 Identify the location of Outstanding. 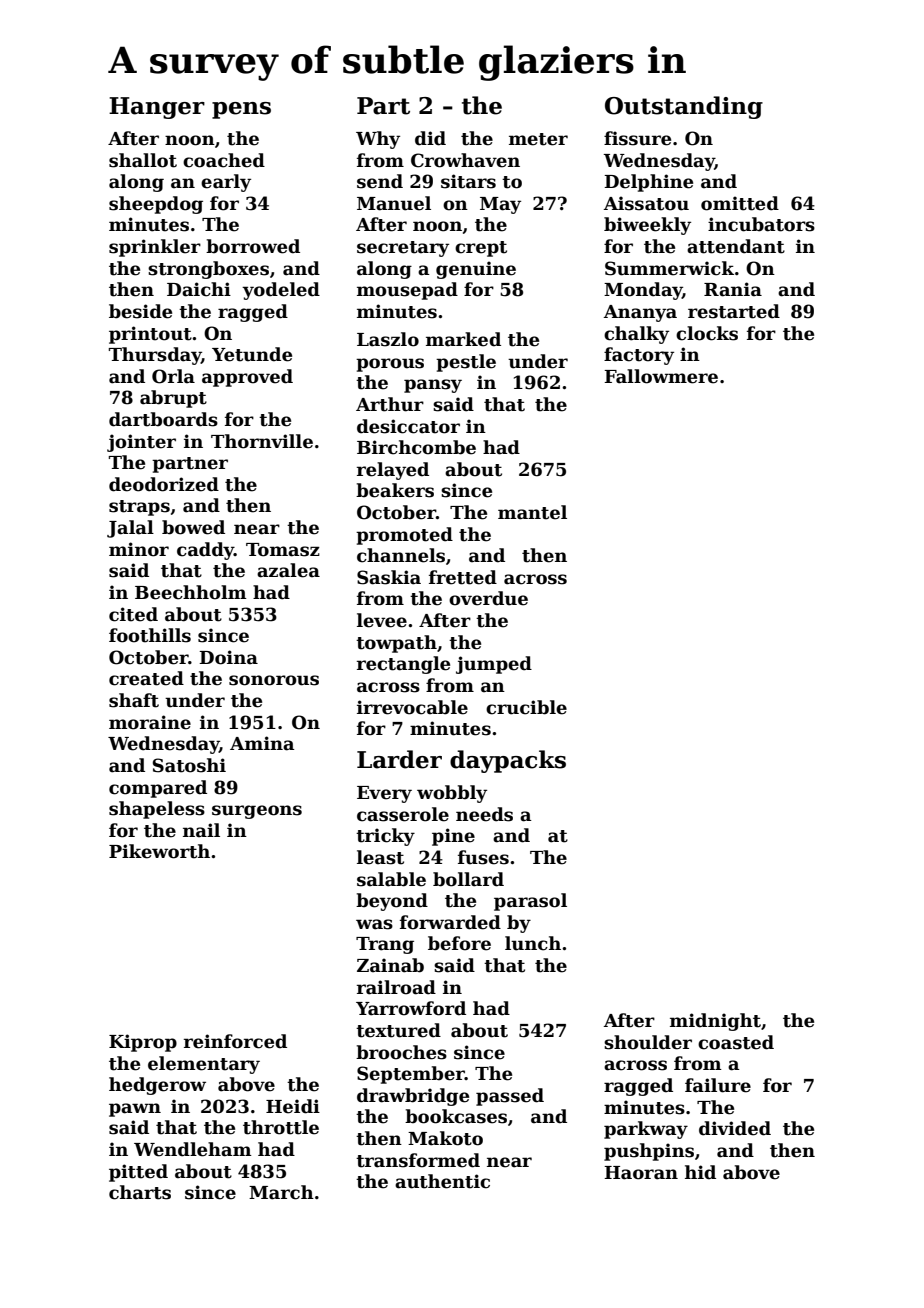
(684, 107).
